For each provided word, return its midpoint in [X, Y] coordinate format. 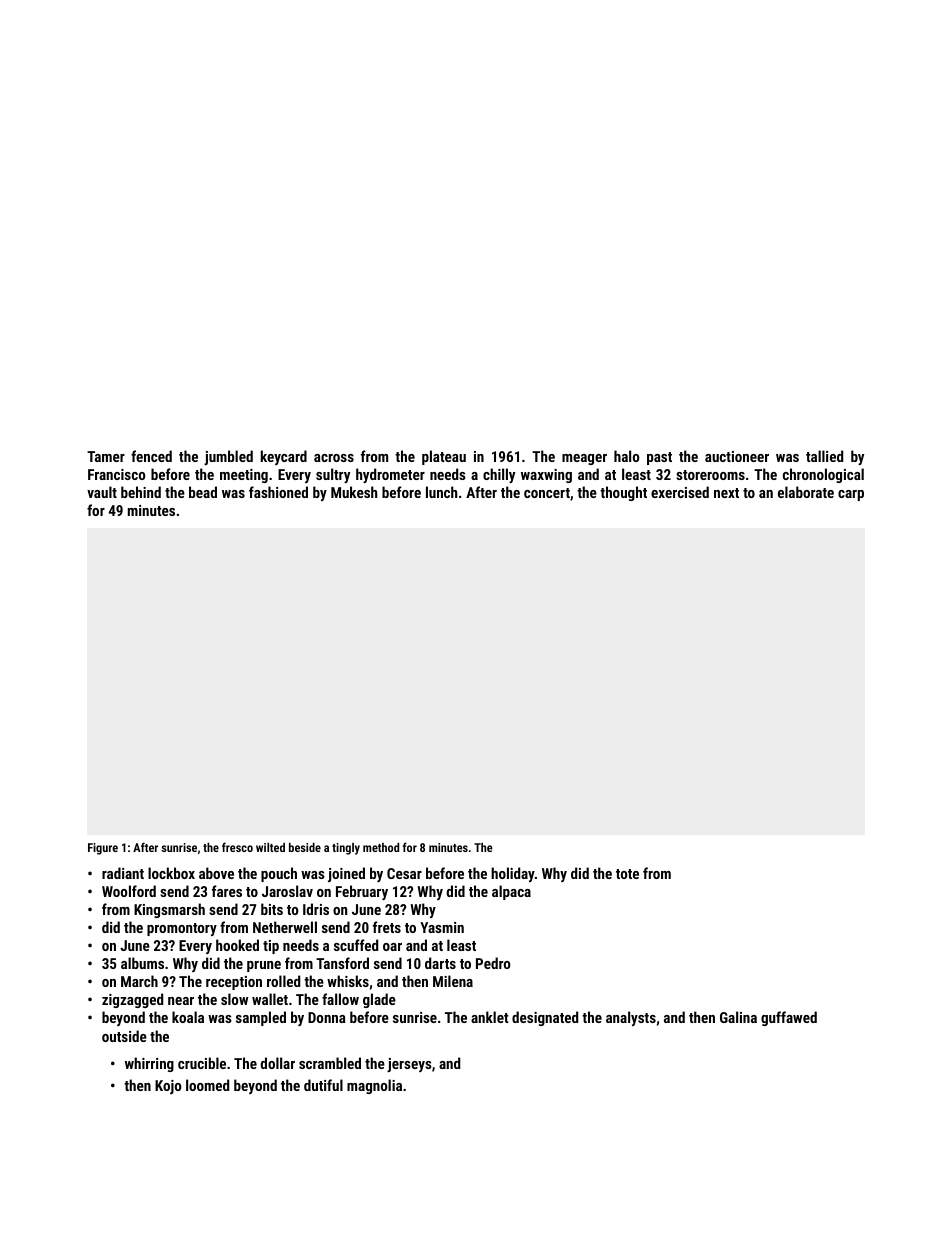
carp [851, 495]
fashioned [278, 492]
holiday [513, 874]
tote [627, 874]
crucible [202, 1063]
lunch [441, 492]
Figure [103, 849]
